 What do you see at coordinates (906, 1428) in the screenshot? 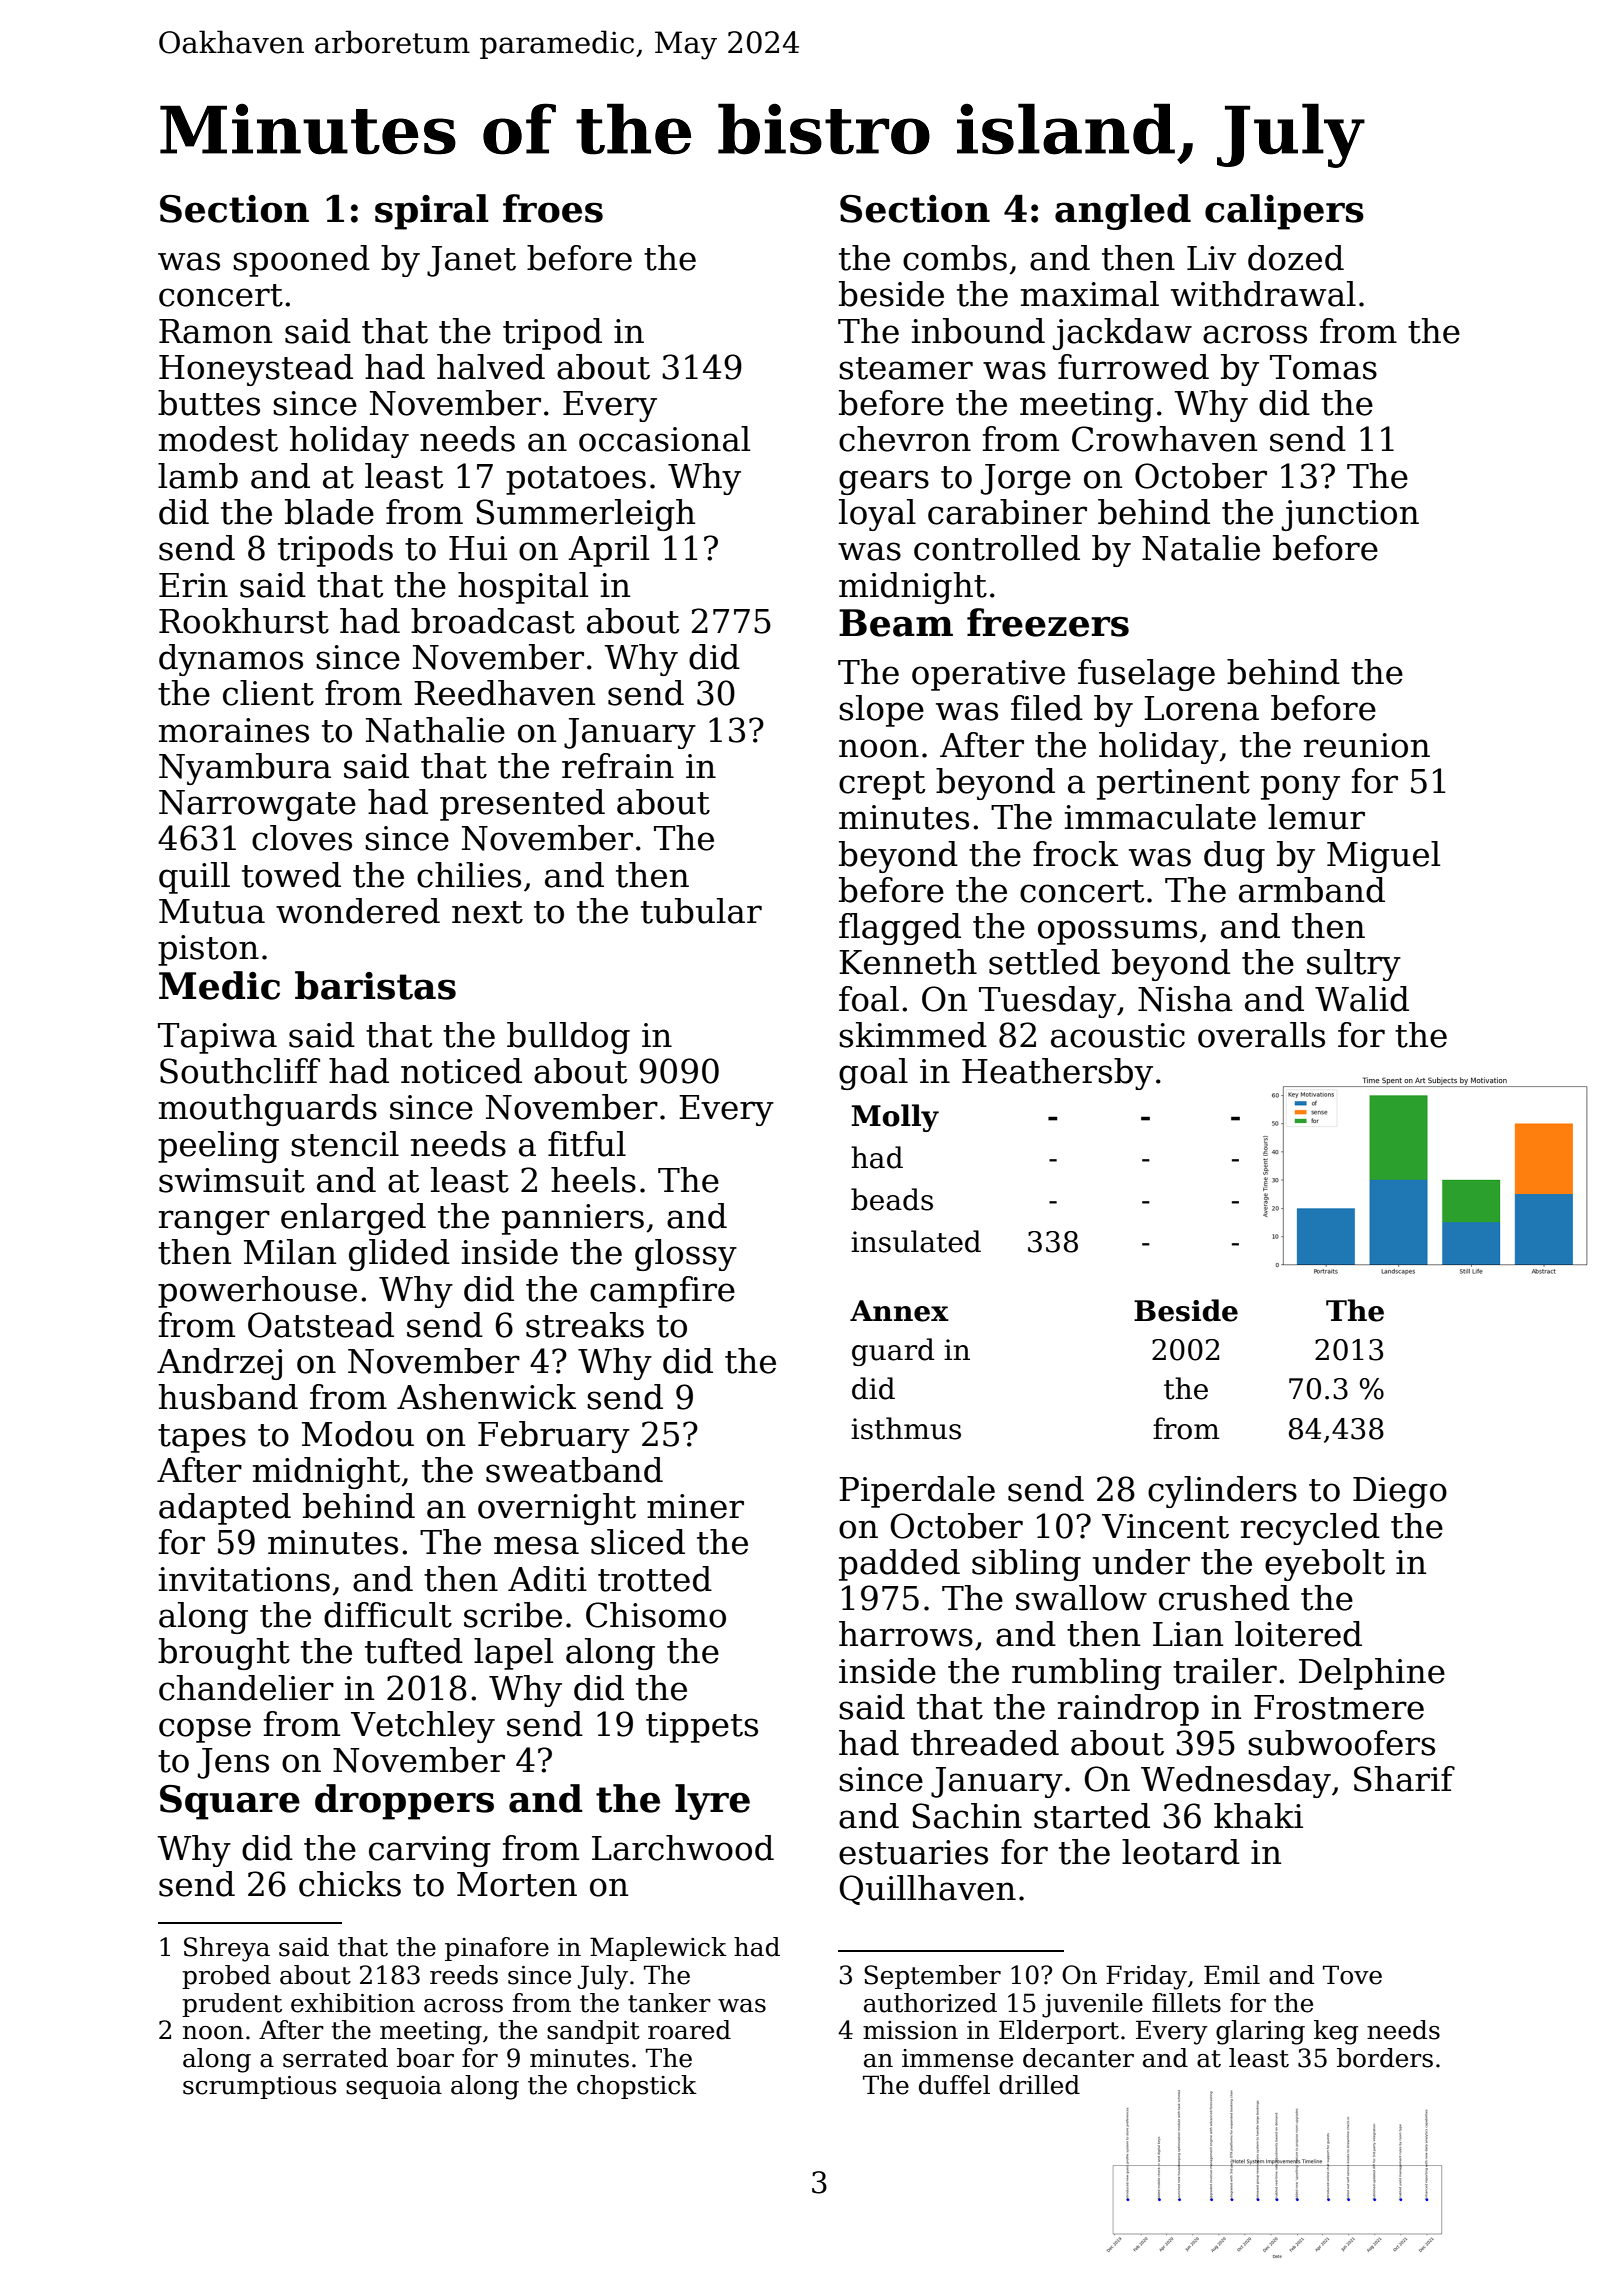
I see `isthmus` at bounding box center [906, 1428].
